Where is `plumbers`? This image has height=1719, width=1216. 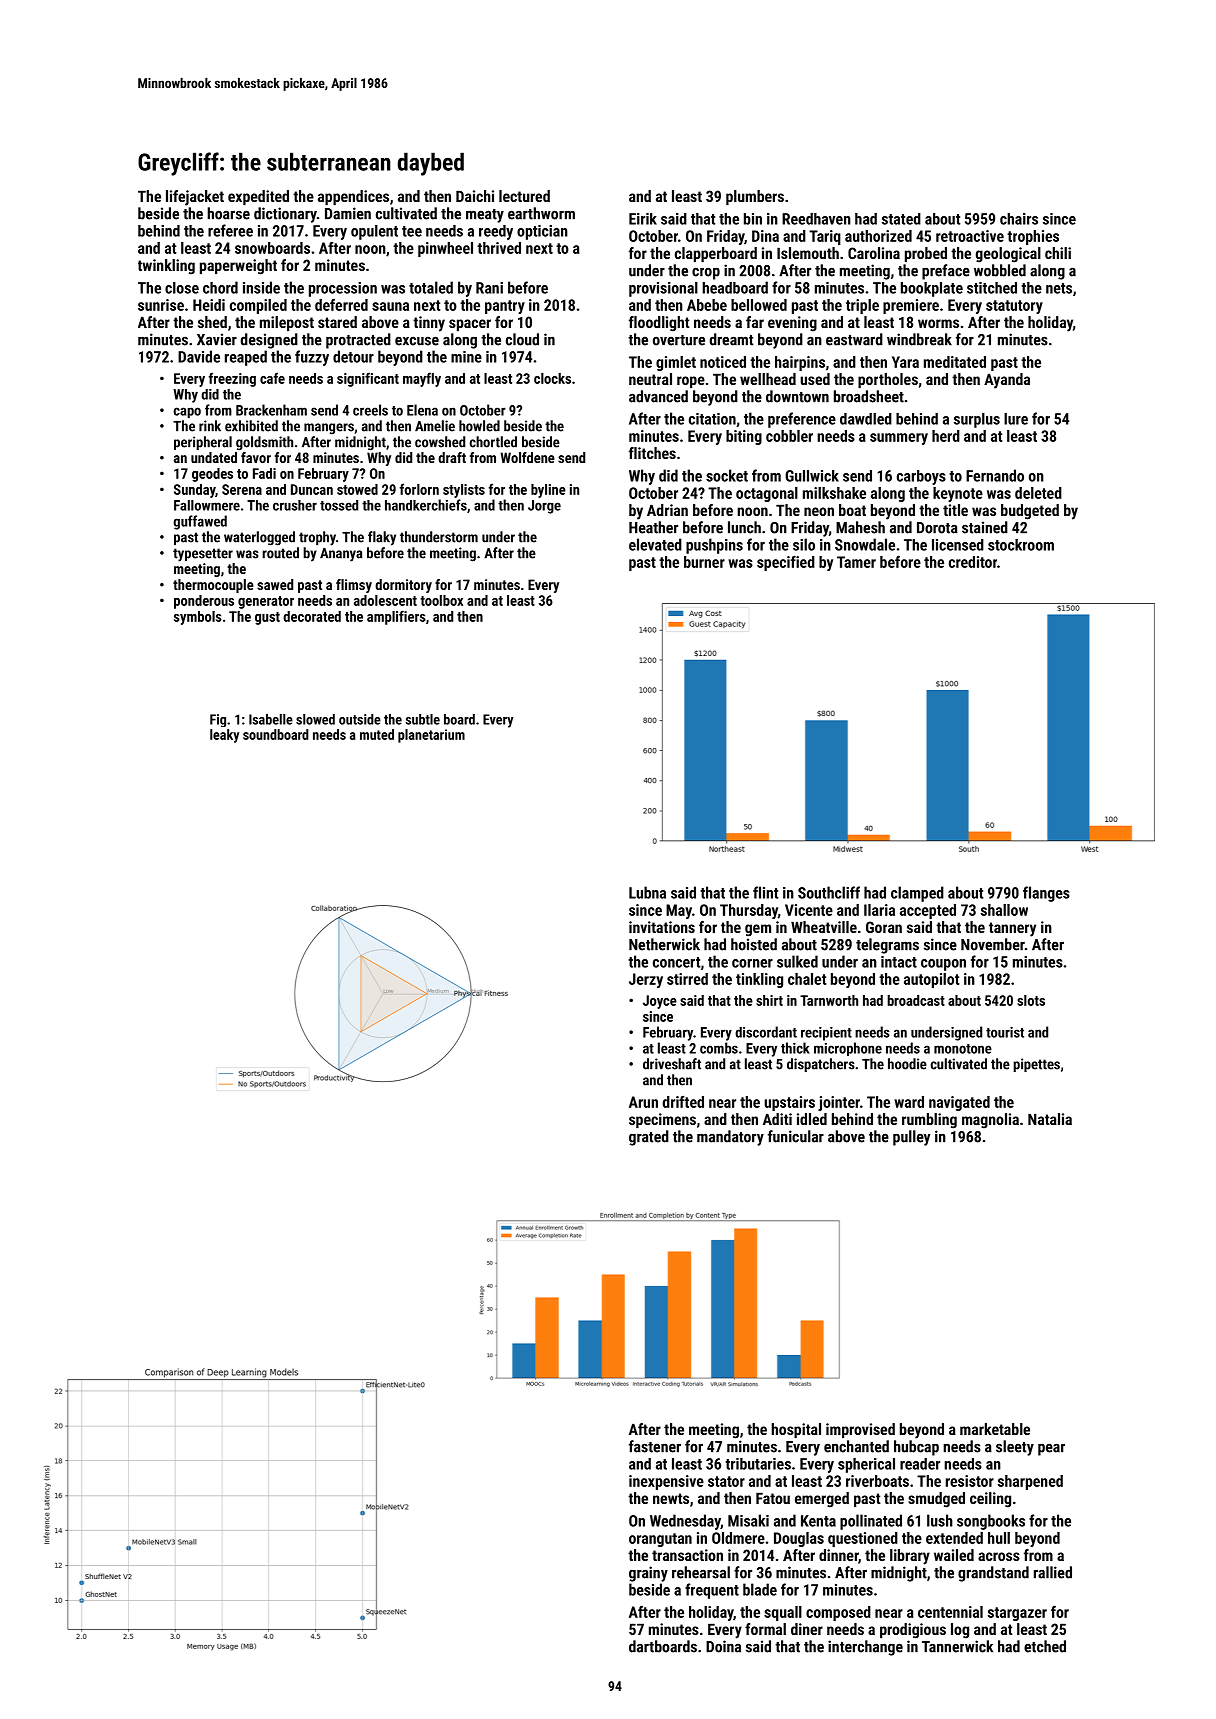 plumbers is located at coordinates (755, 197).
